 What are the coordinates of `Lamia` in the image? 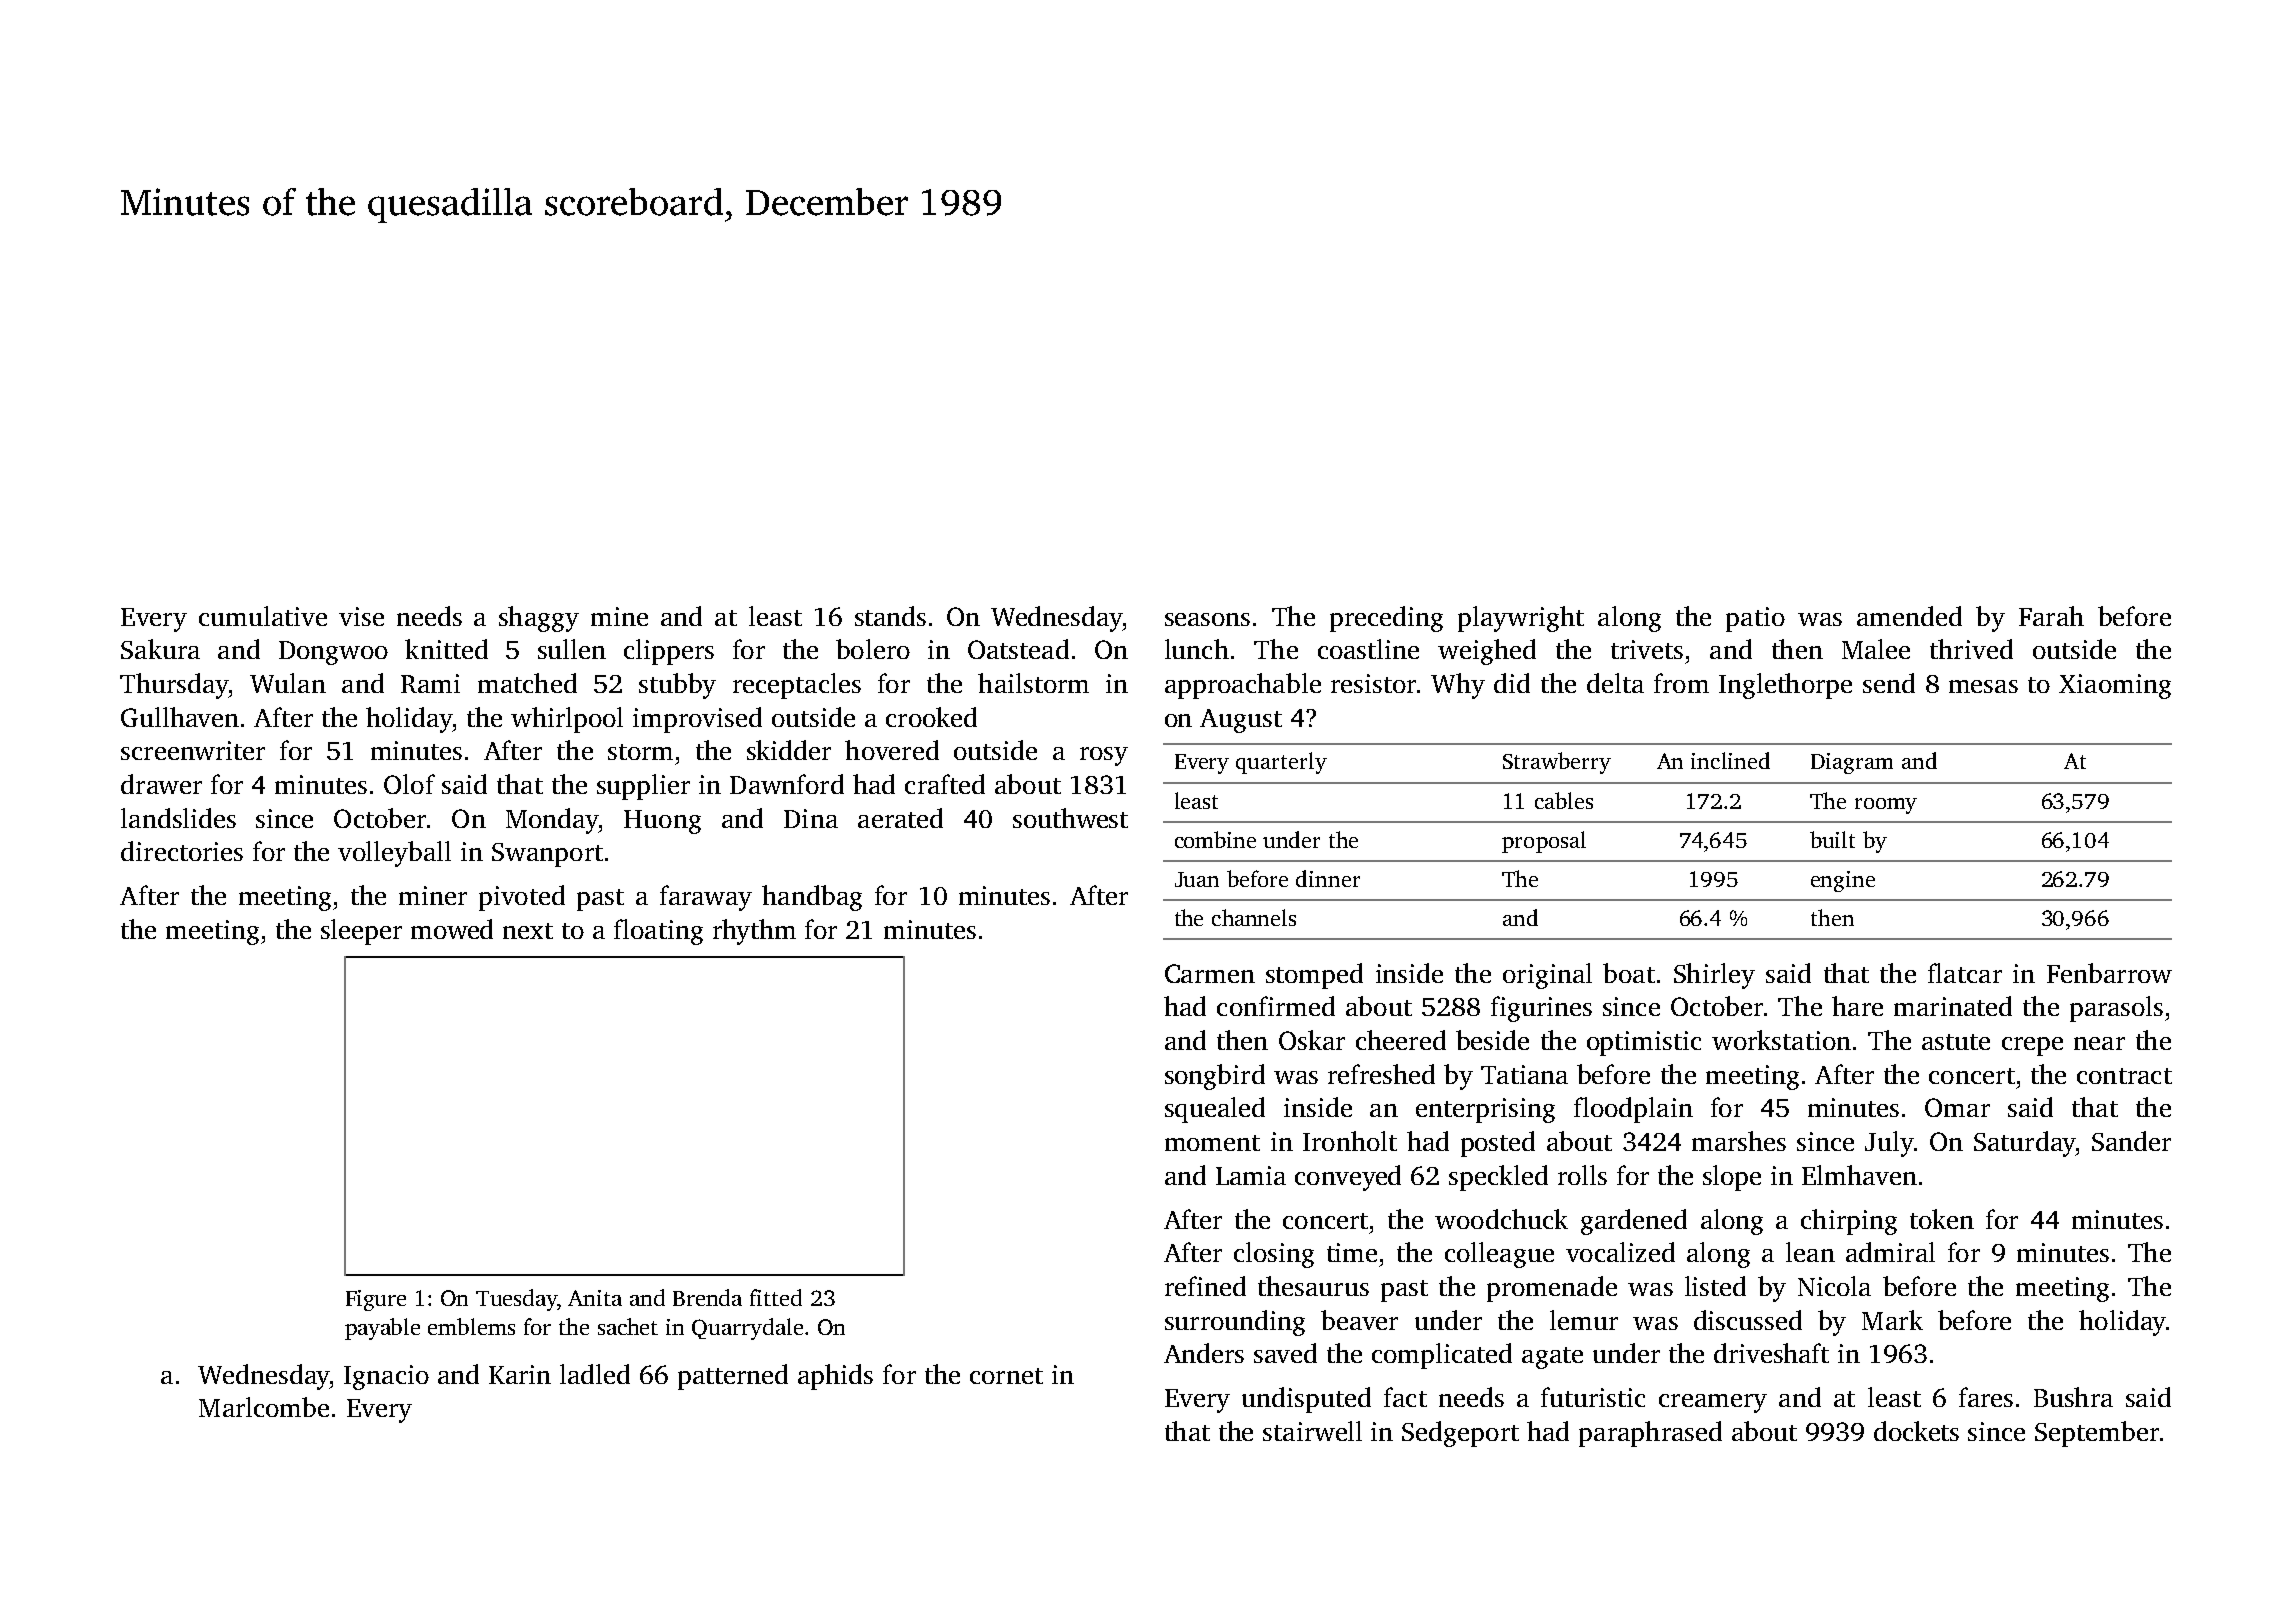 It's located at (1251, 1175).
